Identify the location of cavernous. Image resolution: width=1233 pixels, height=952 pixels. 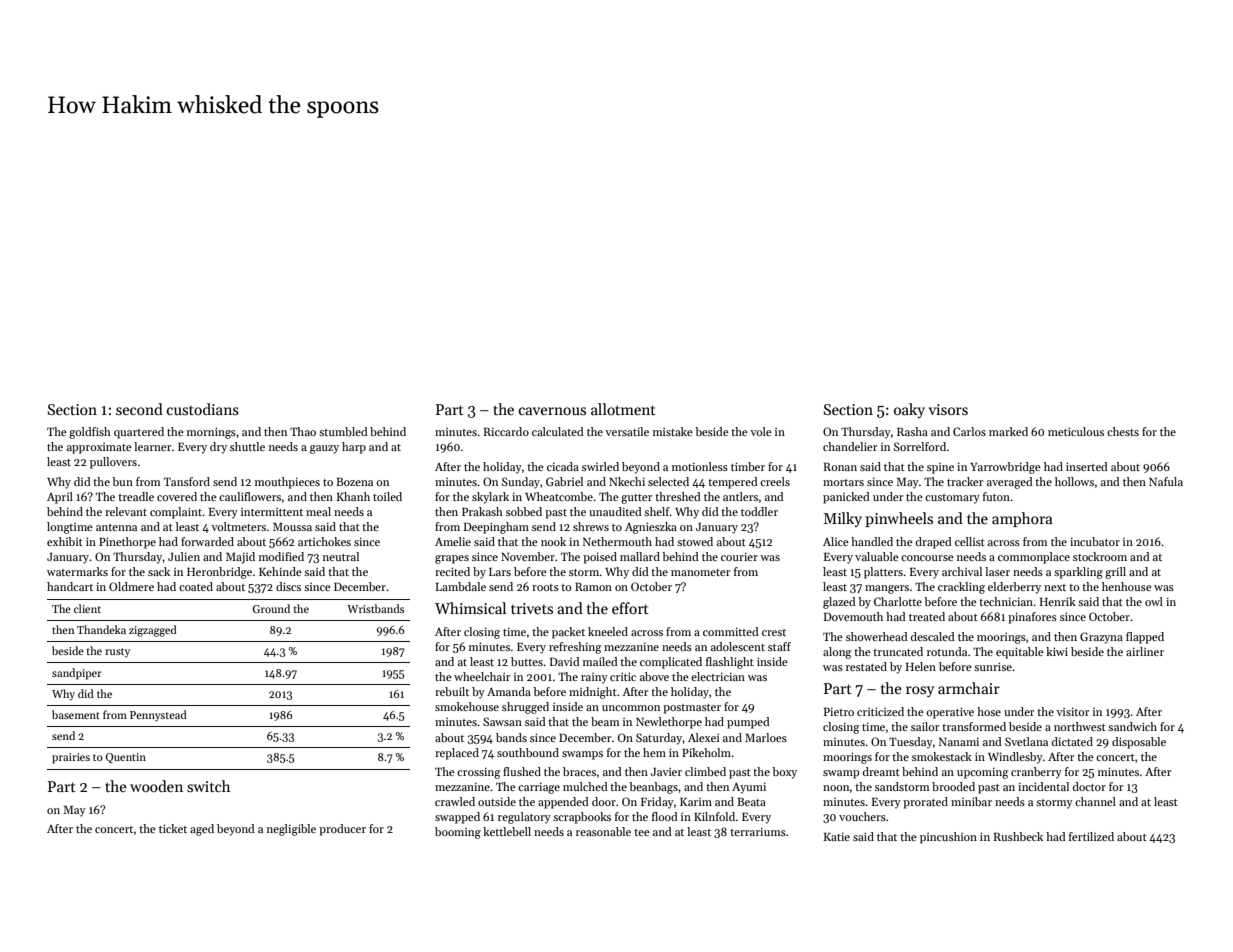
(552, 411).
